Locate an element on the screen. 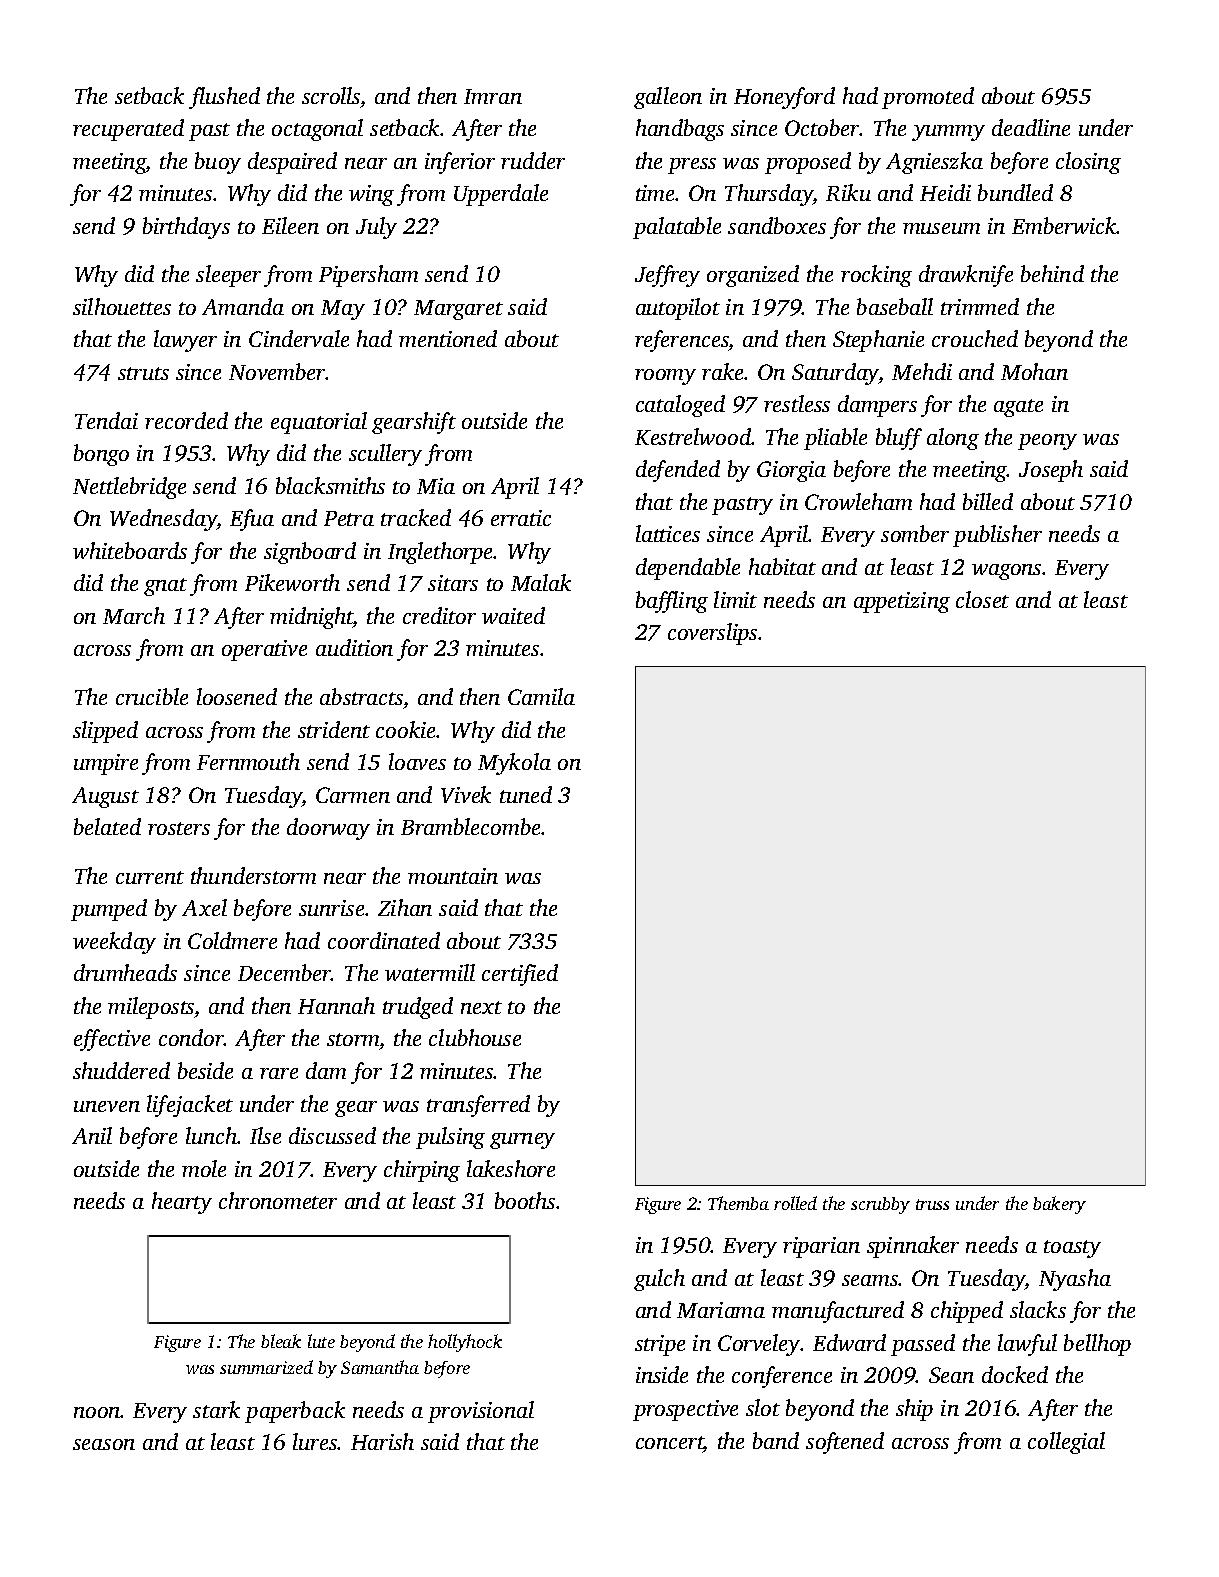 Image resolution: width=1219 pixels, height=1577 pixels. discussed is located at coordinates (332, 1135).
